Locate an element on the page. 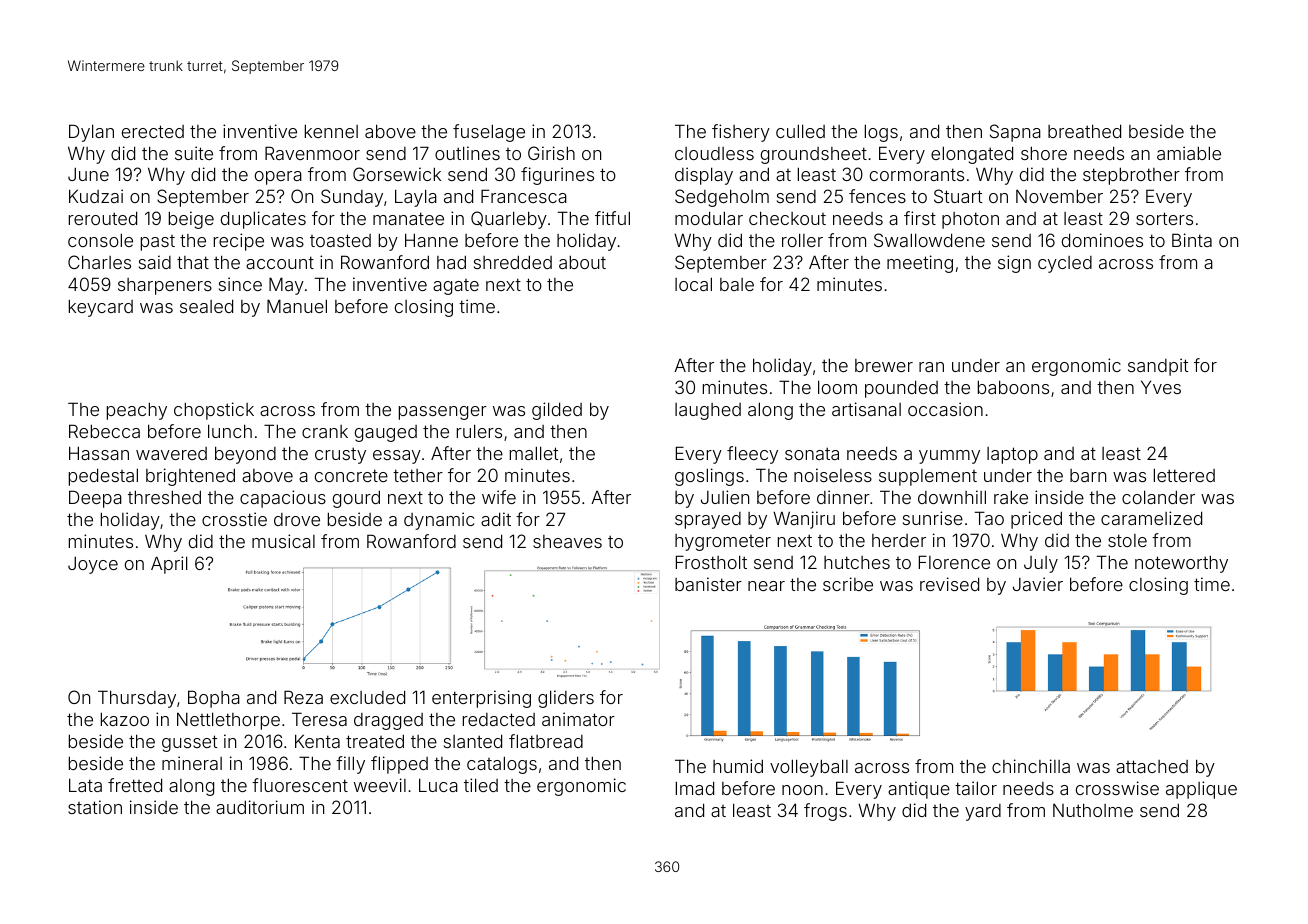  gilded is located at coordinates (557, 411).
